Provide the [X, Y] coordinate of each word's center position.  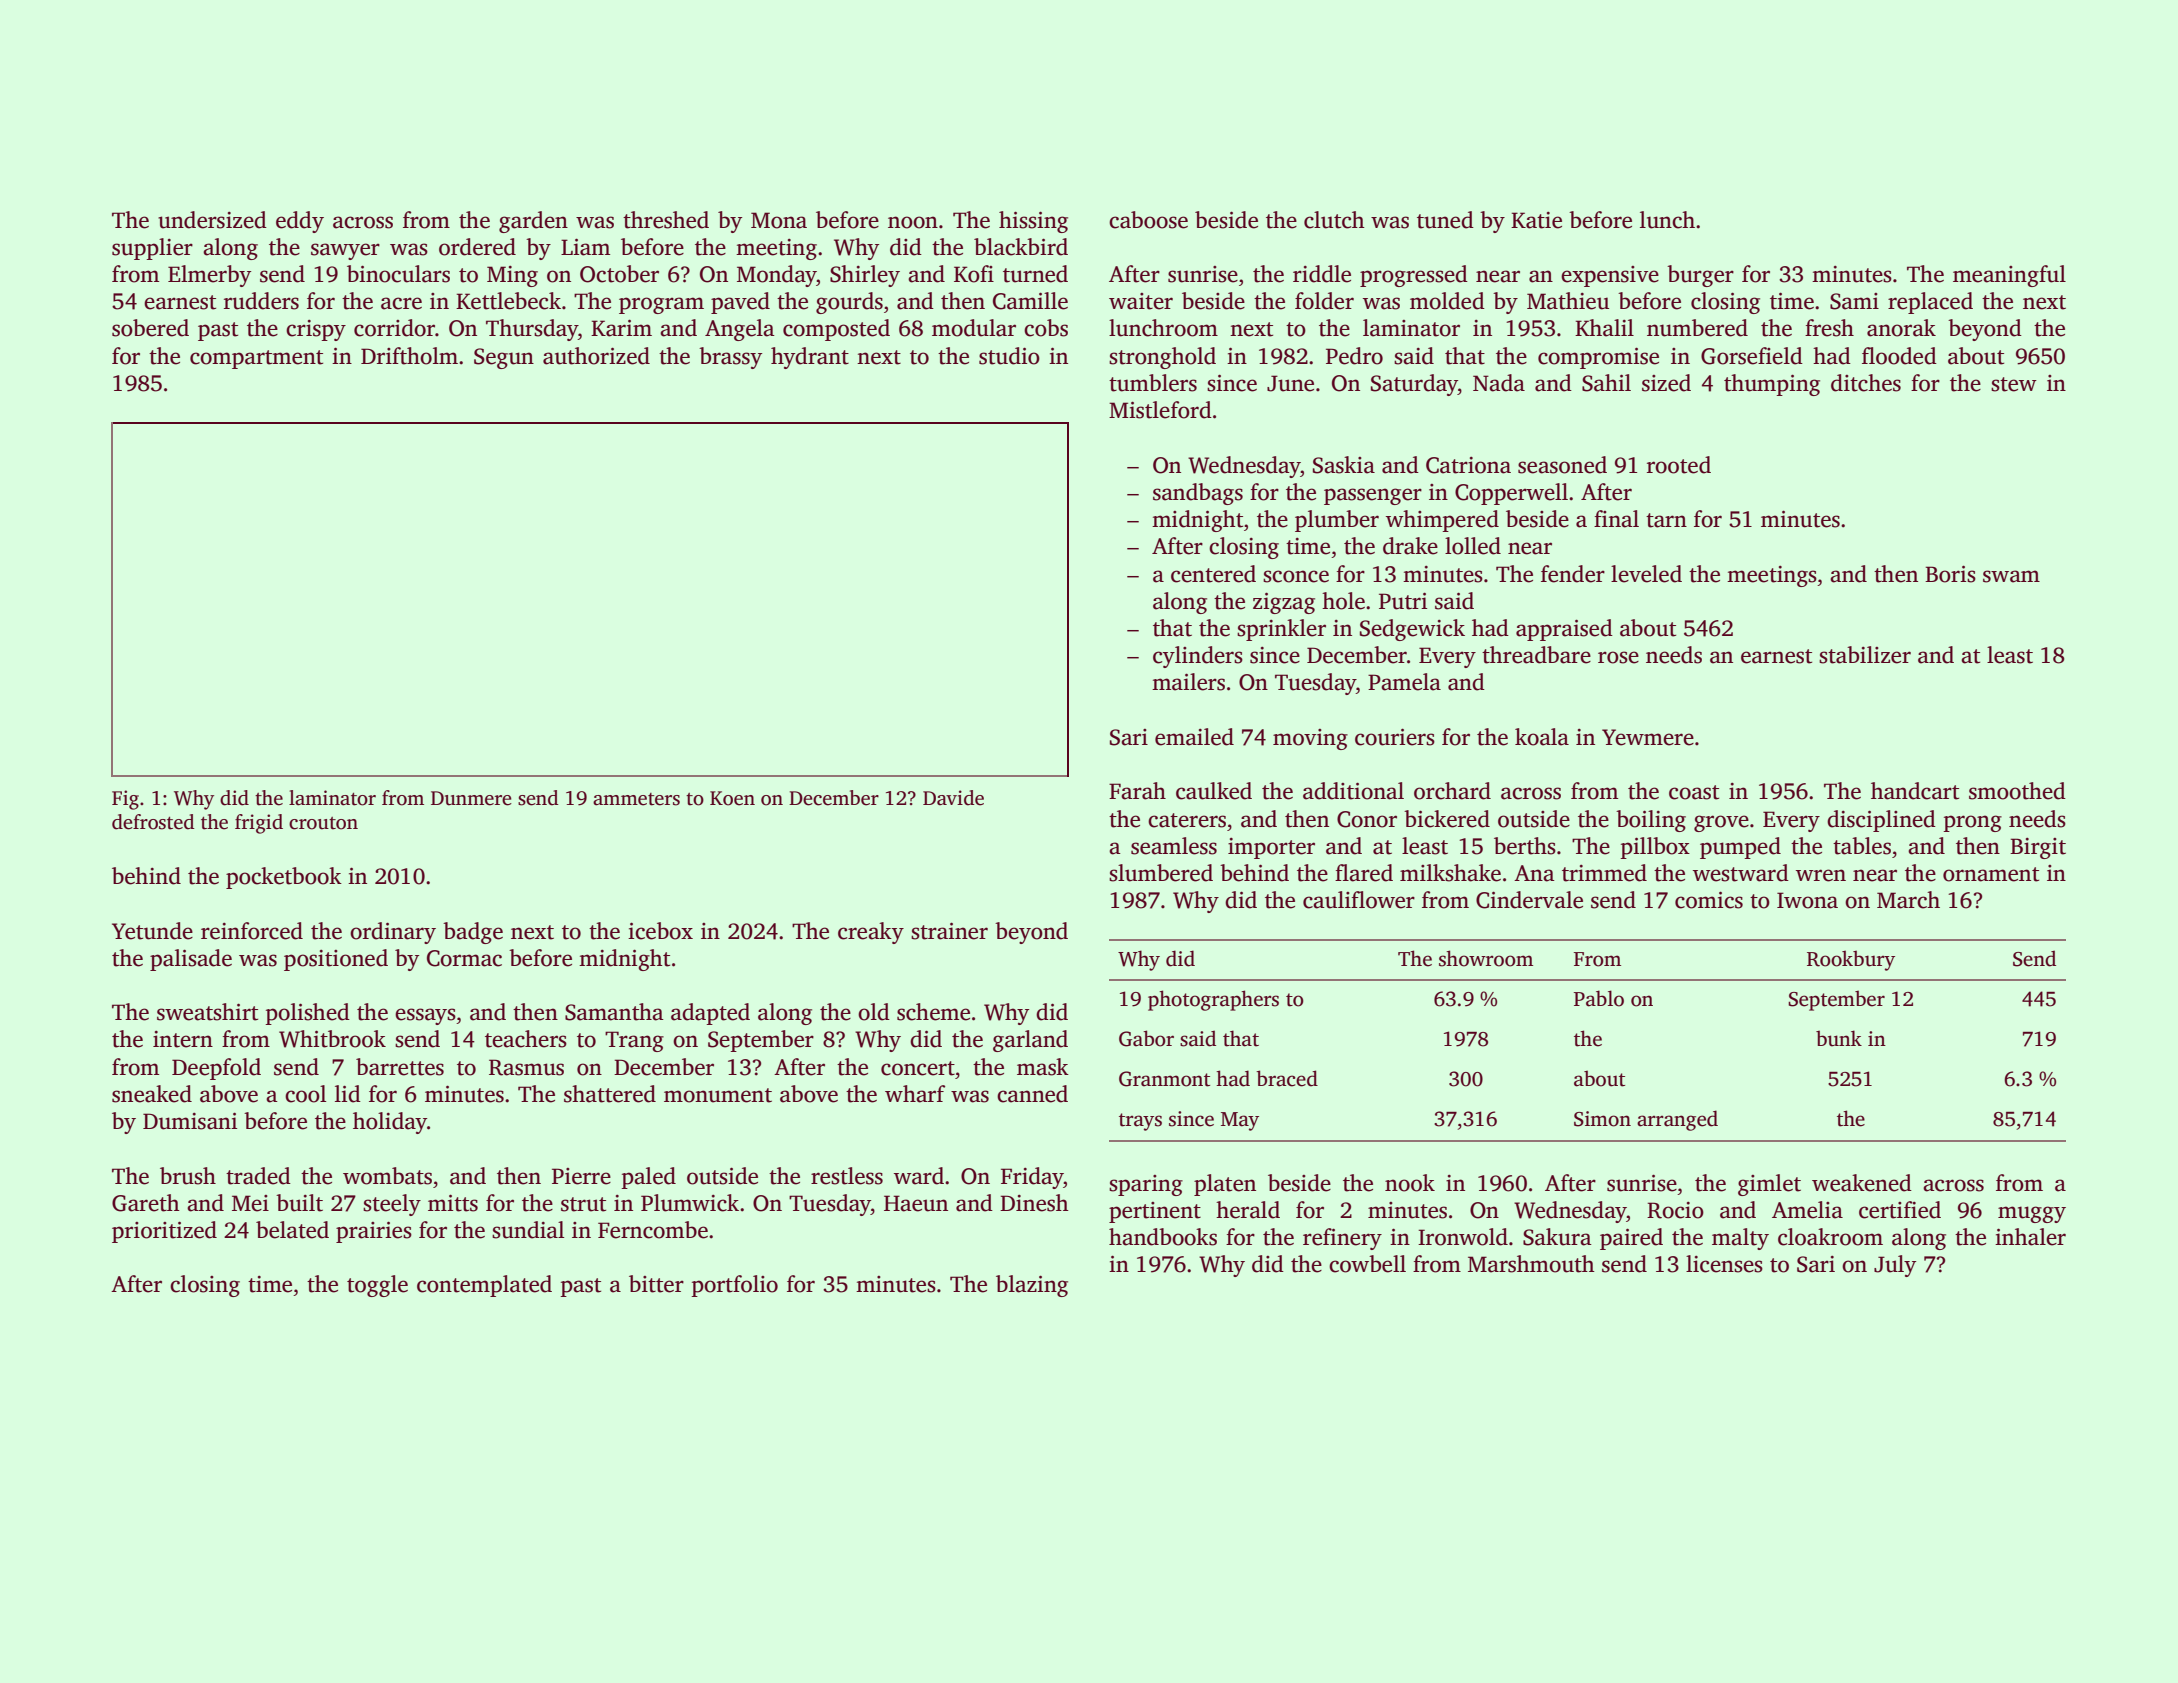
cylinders [1198, 657]
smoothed [2017, 791]
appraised [1564, 630]
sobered [150, 328]
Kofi [974, 274]
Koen [732, 798]
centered [1213, 574]
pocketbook [284, 878]
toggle [377, 1286]
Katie [1536, 220]
